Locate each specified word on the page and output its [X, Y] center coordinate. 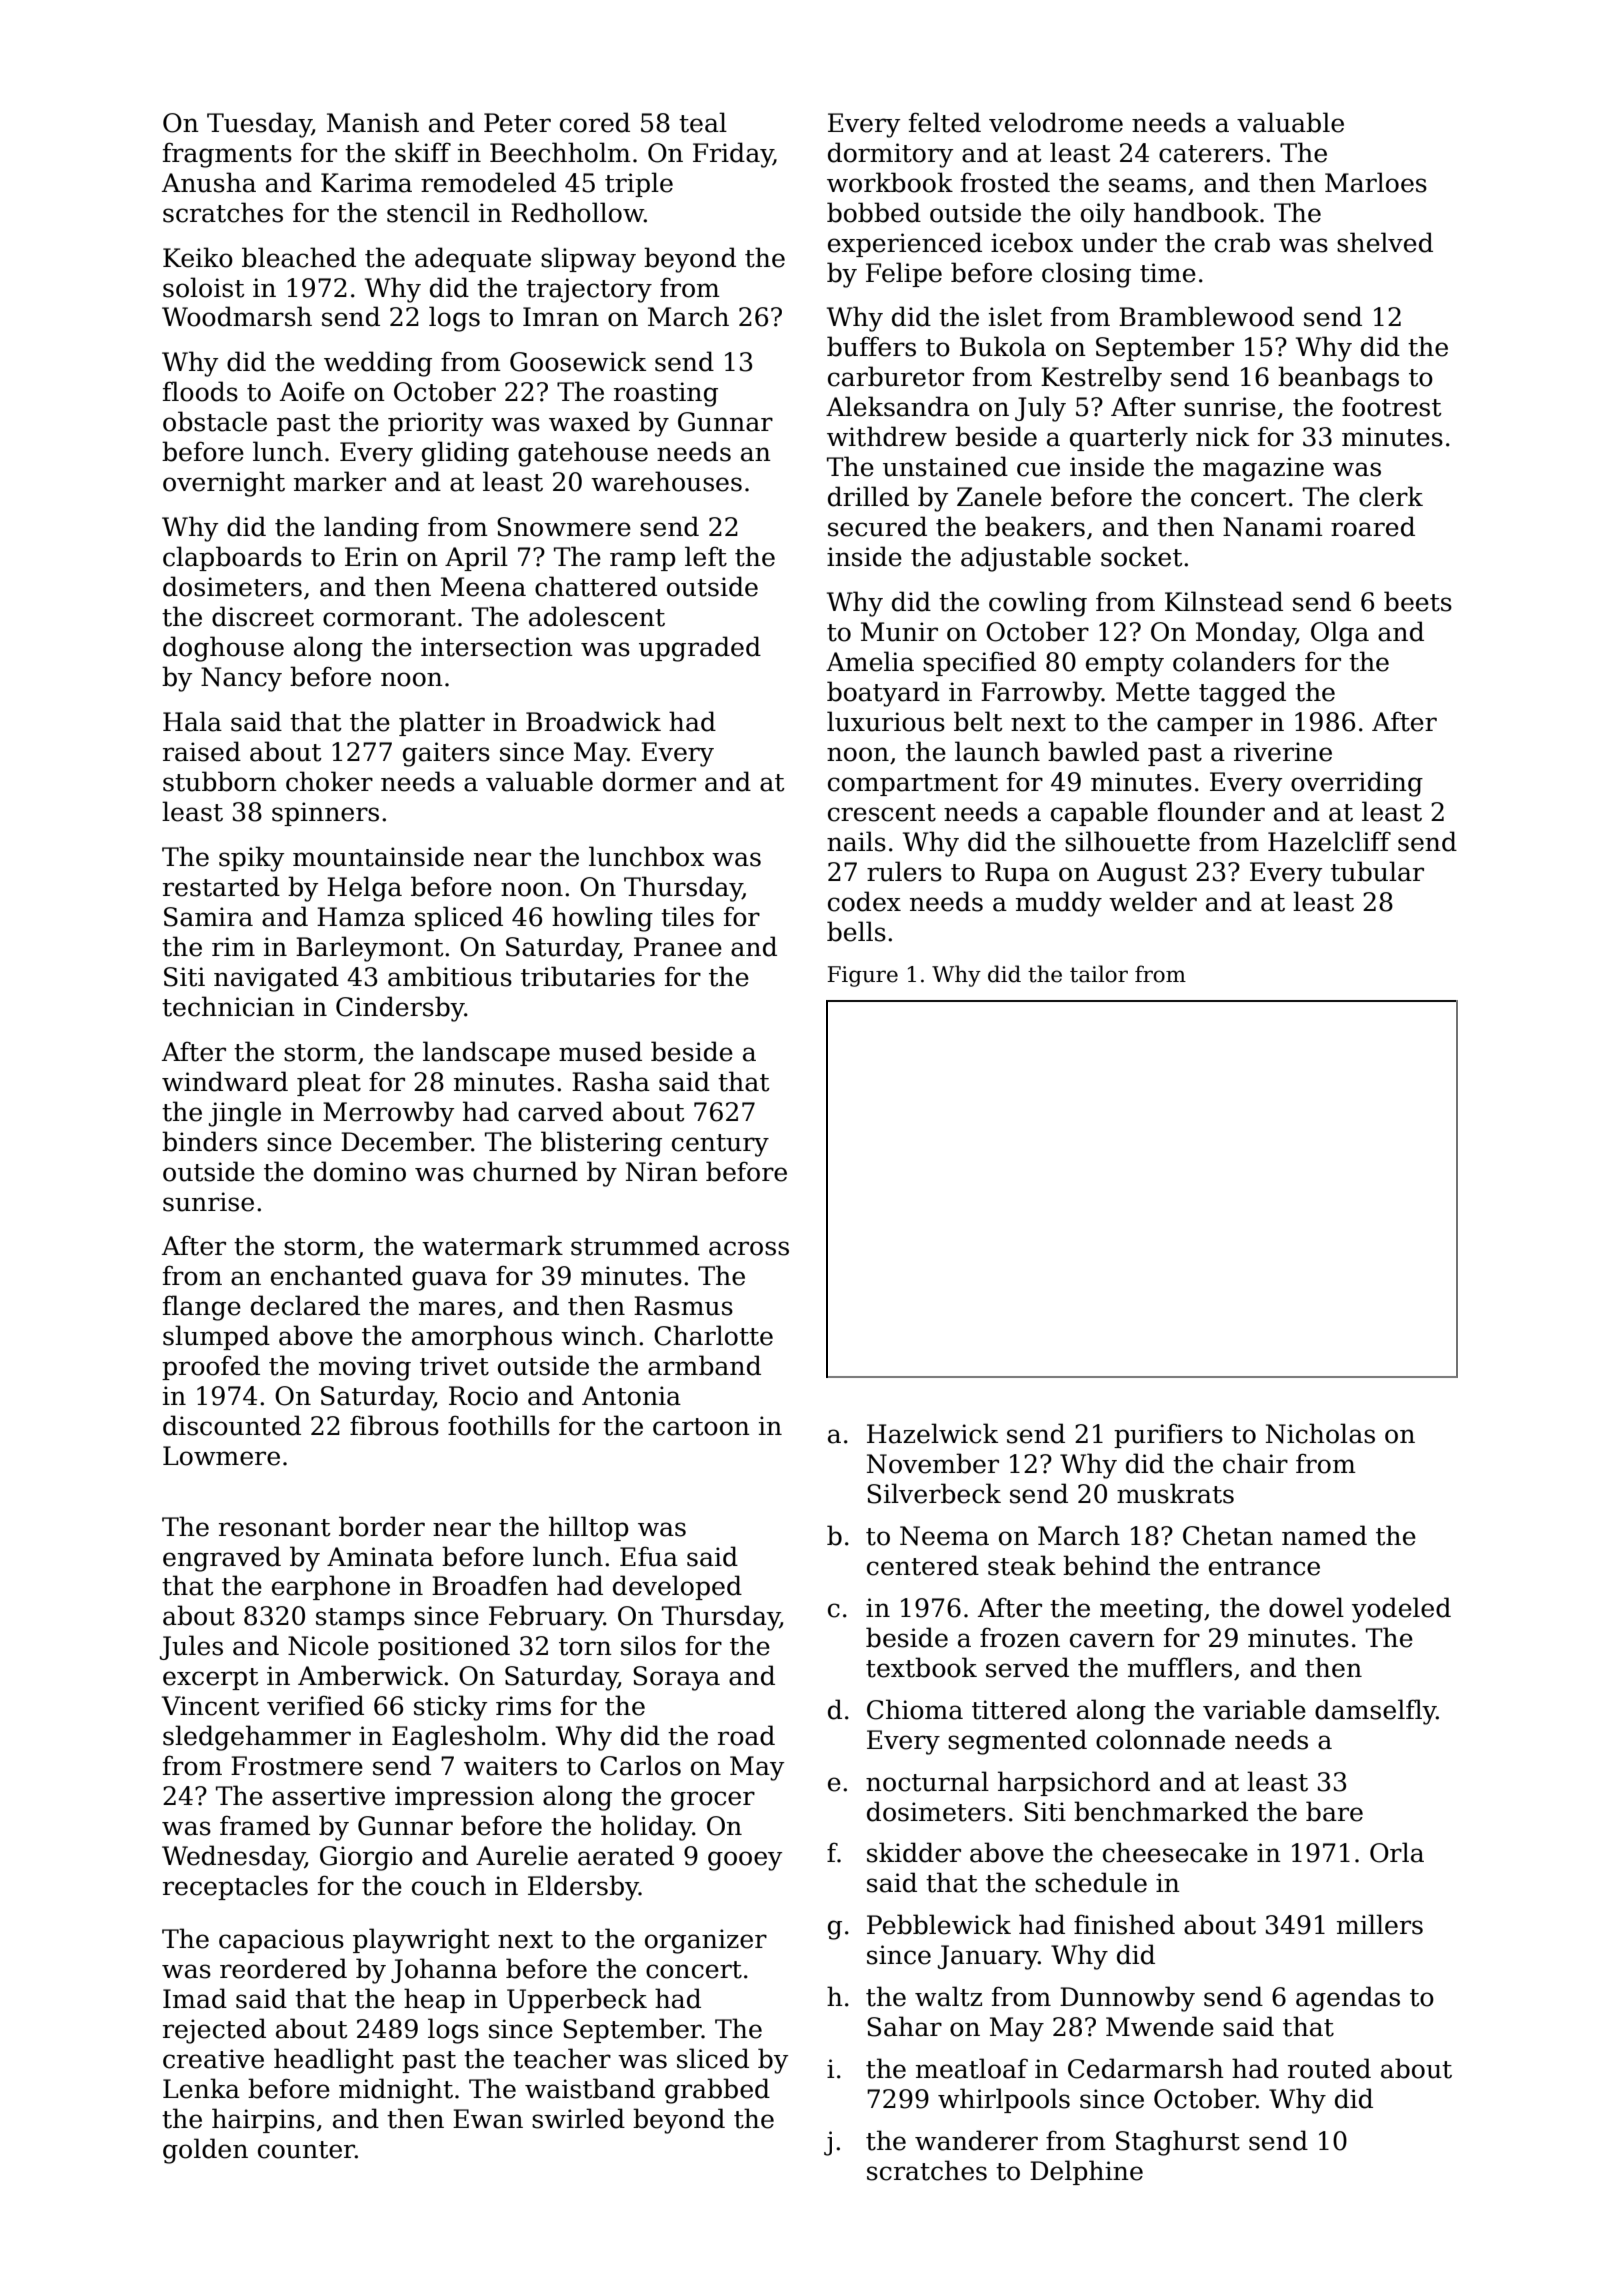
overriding [1357, 784]
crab [1242, 242]
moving [365, 1368]
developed [677, 1587]
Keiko [198, 257]
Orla [1397, 1852]
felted [945, 122]
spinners [325, 814]
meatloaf [972, 2068]
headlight [334, 2061]
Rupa [1017, 874]
